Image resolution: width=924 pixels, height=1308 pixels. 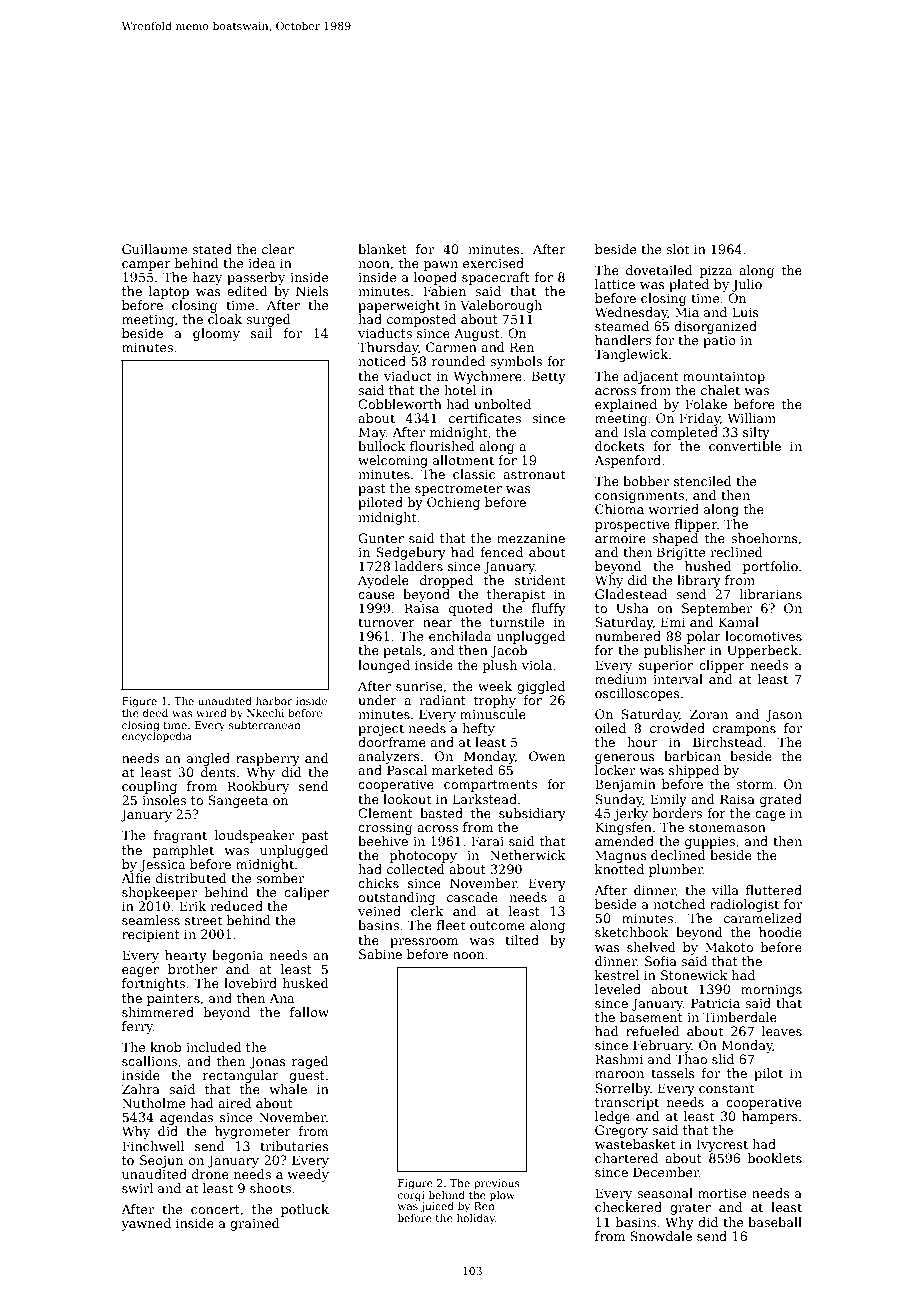 What do you see at coordinates (635, 432) in the screenshot?
I see `Isla` at bounding box center [635, 432].
